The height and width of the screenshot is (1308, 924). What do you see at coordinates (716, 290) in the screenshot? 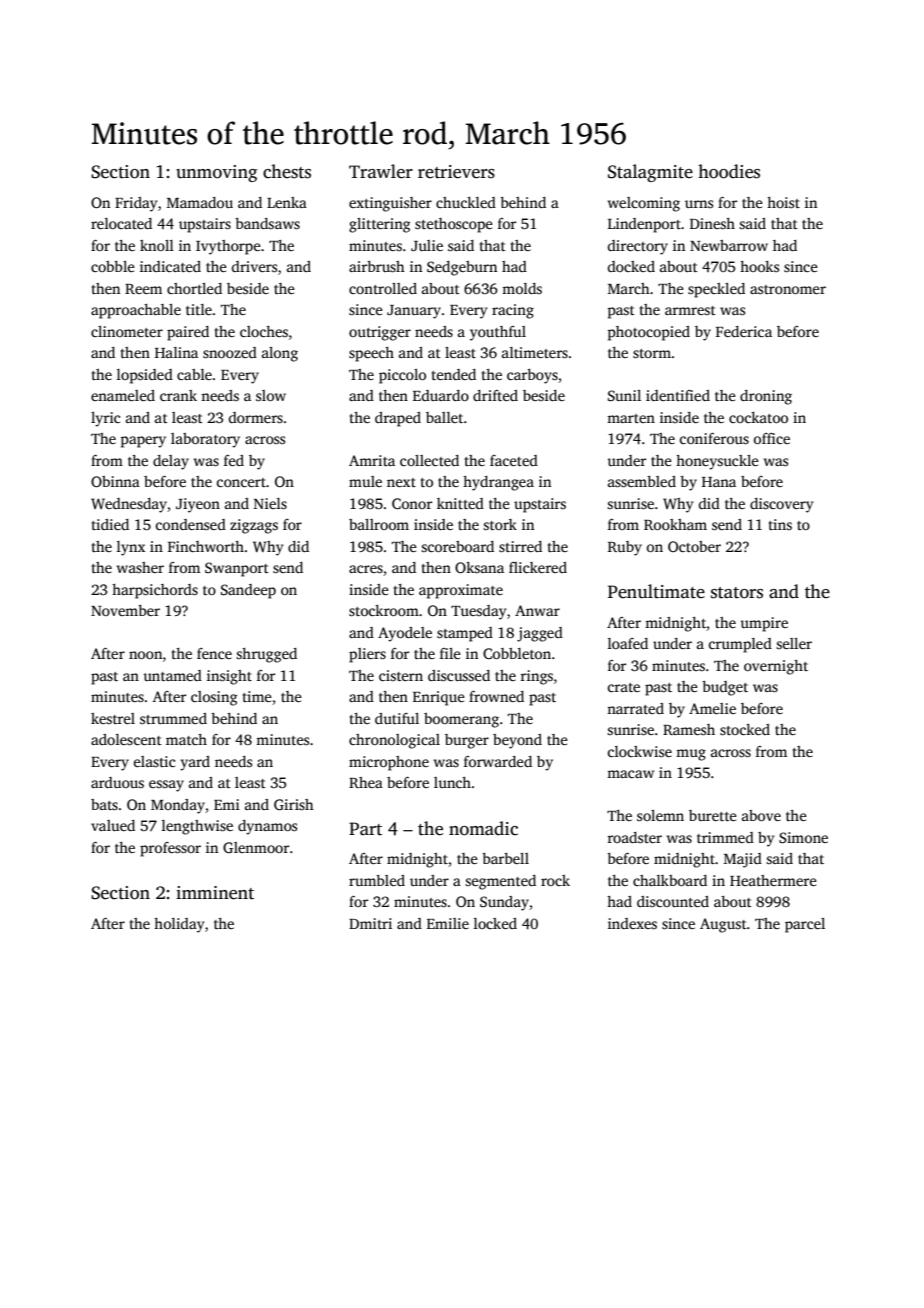
I see `speckled` at bounding box center [716, 290].
